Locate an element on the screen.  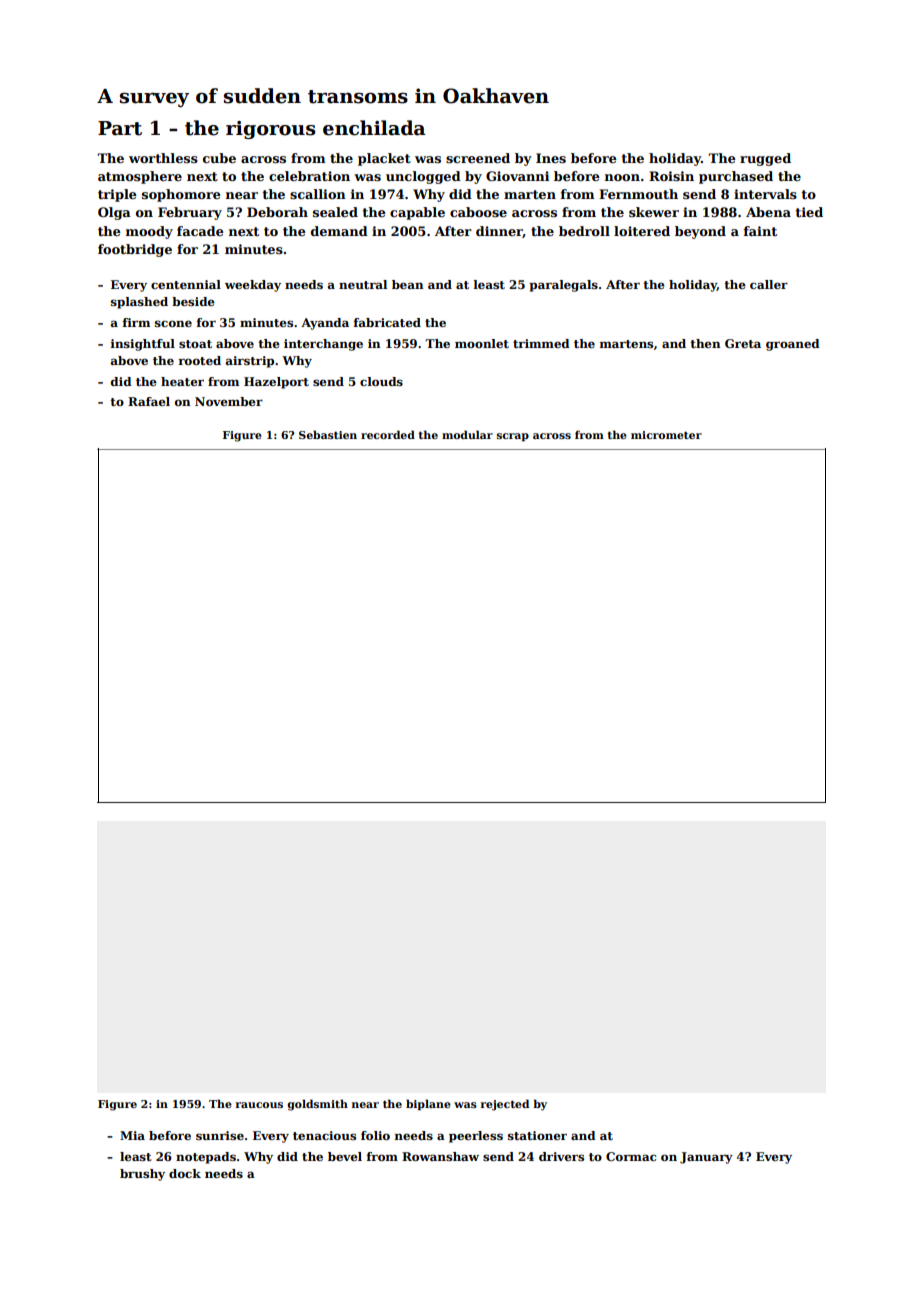
January is located at coordinates (706, 1158).
